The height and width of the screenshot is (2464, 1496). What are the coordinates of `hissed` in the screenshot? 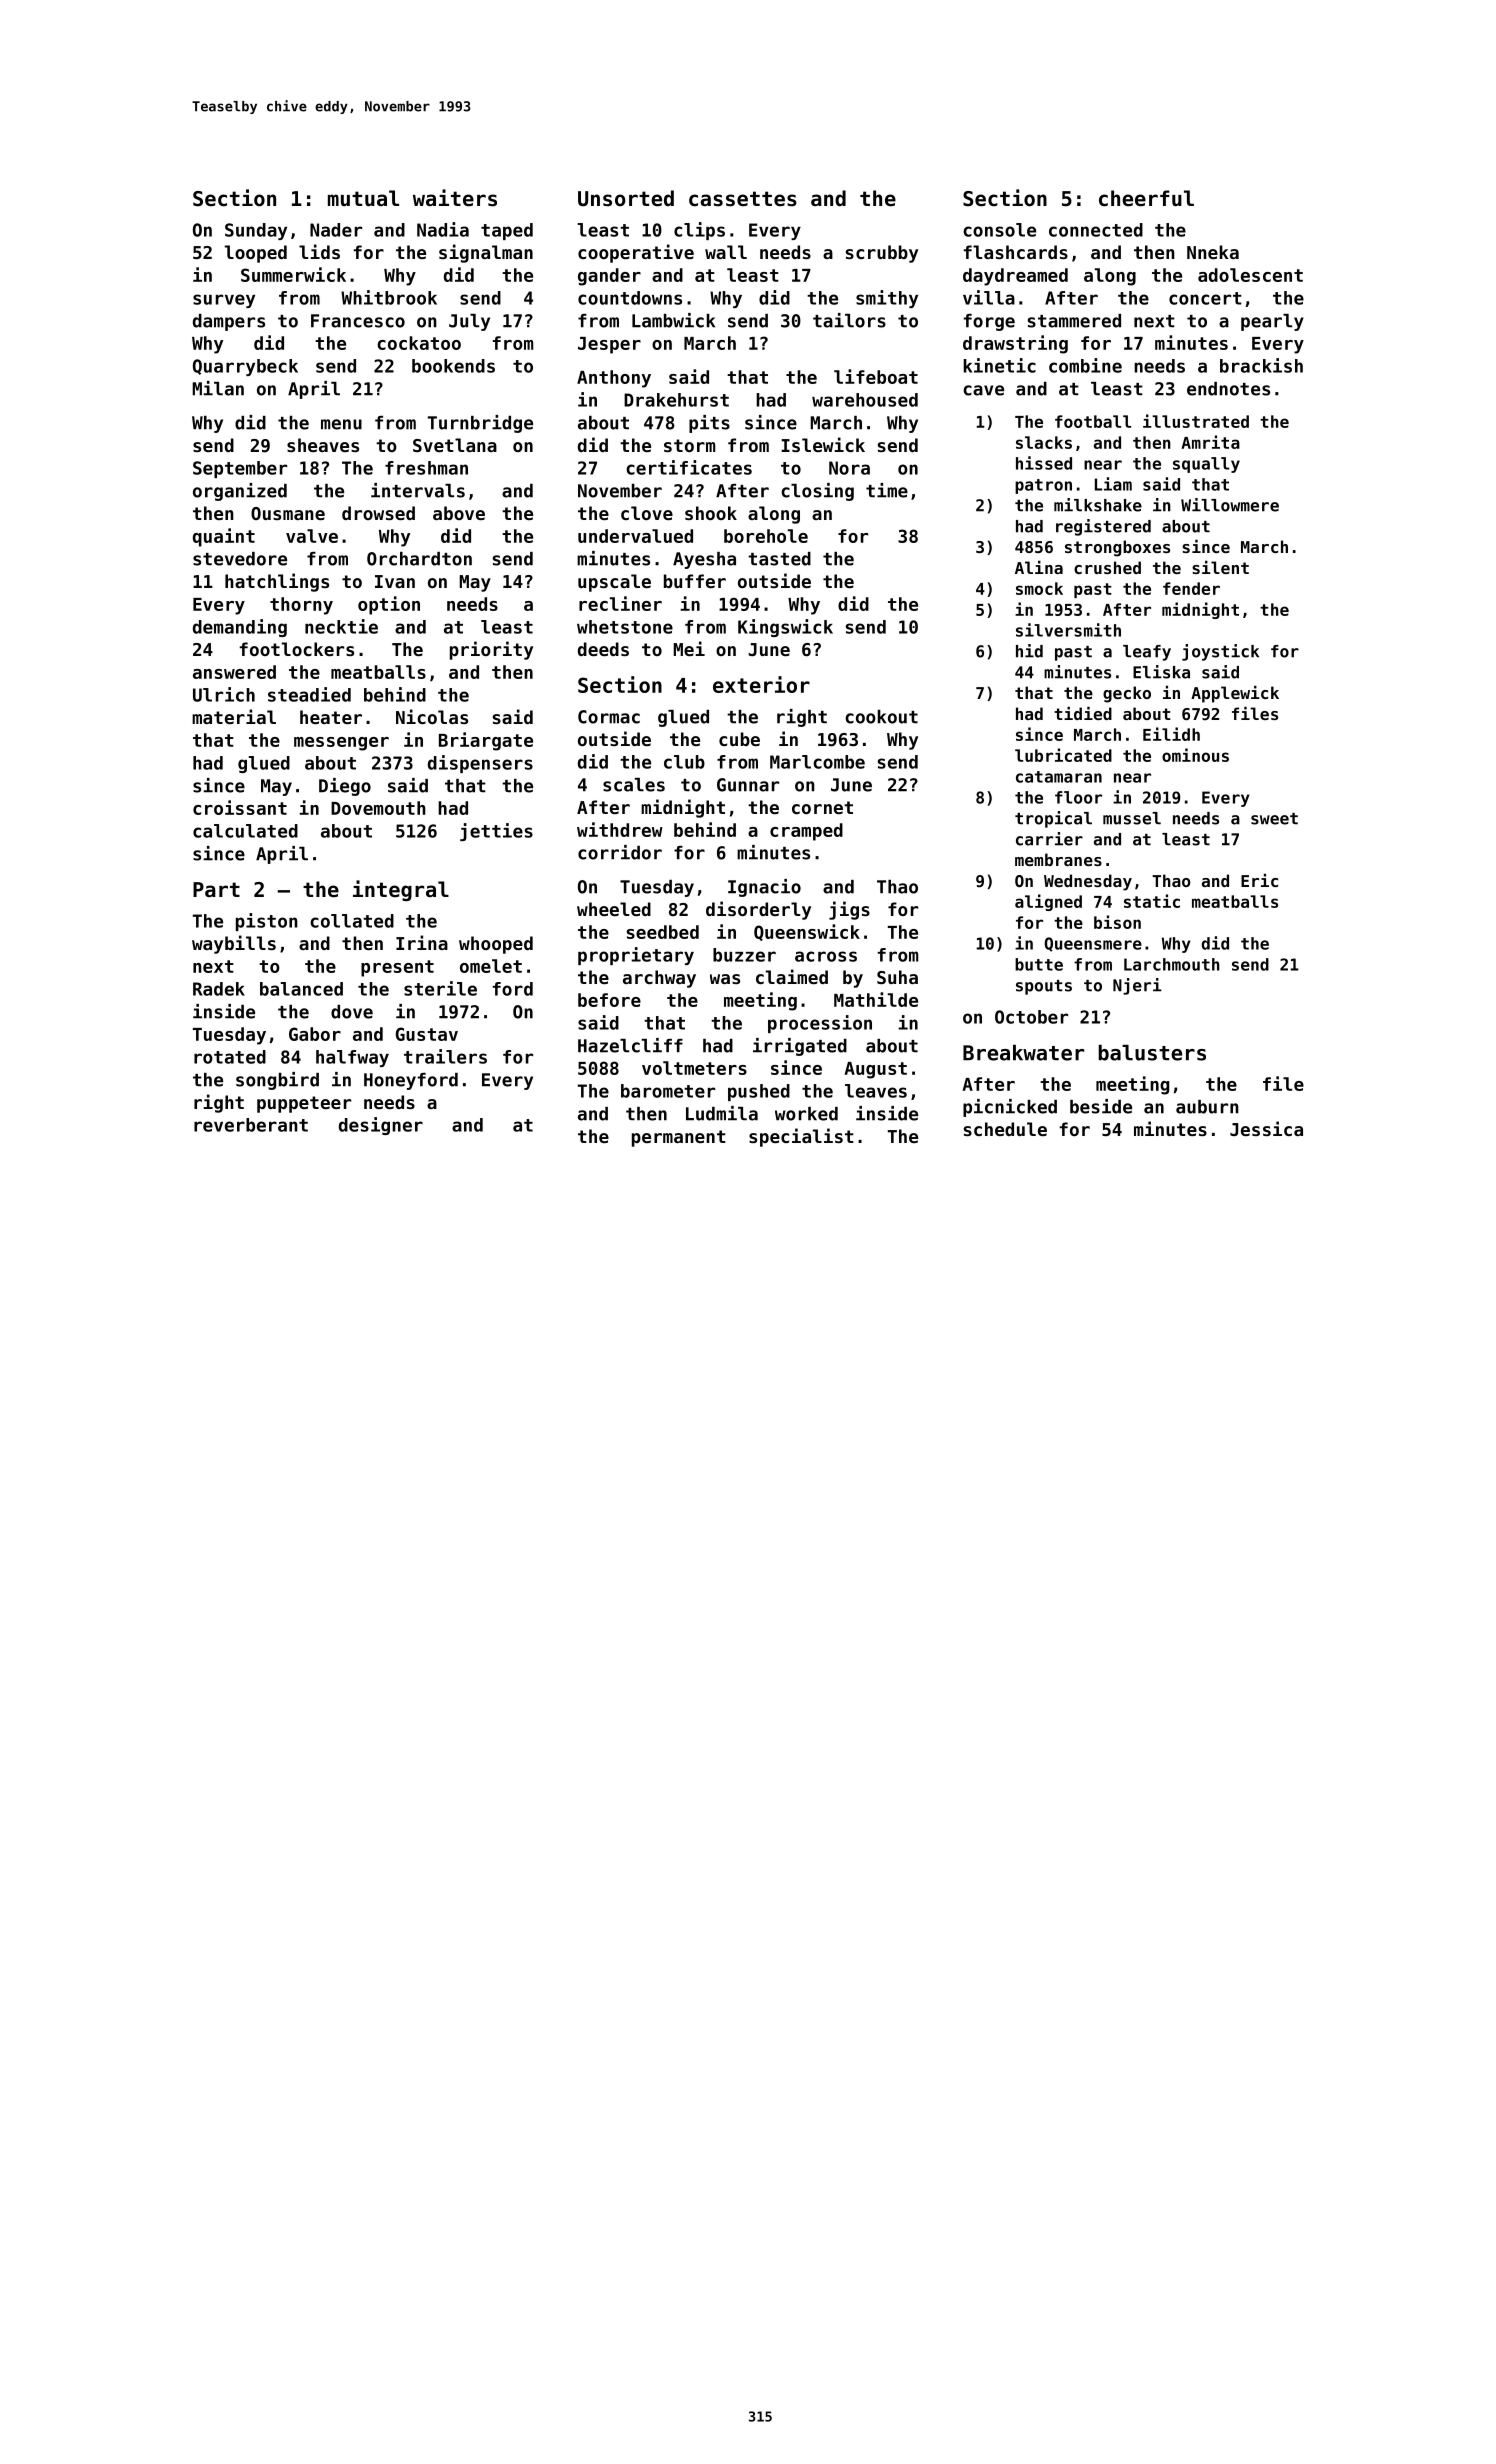 It's located at (1044, 463).
